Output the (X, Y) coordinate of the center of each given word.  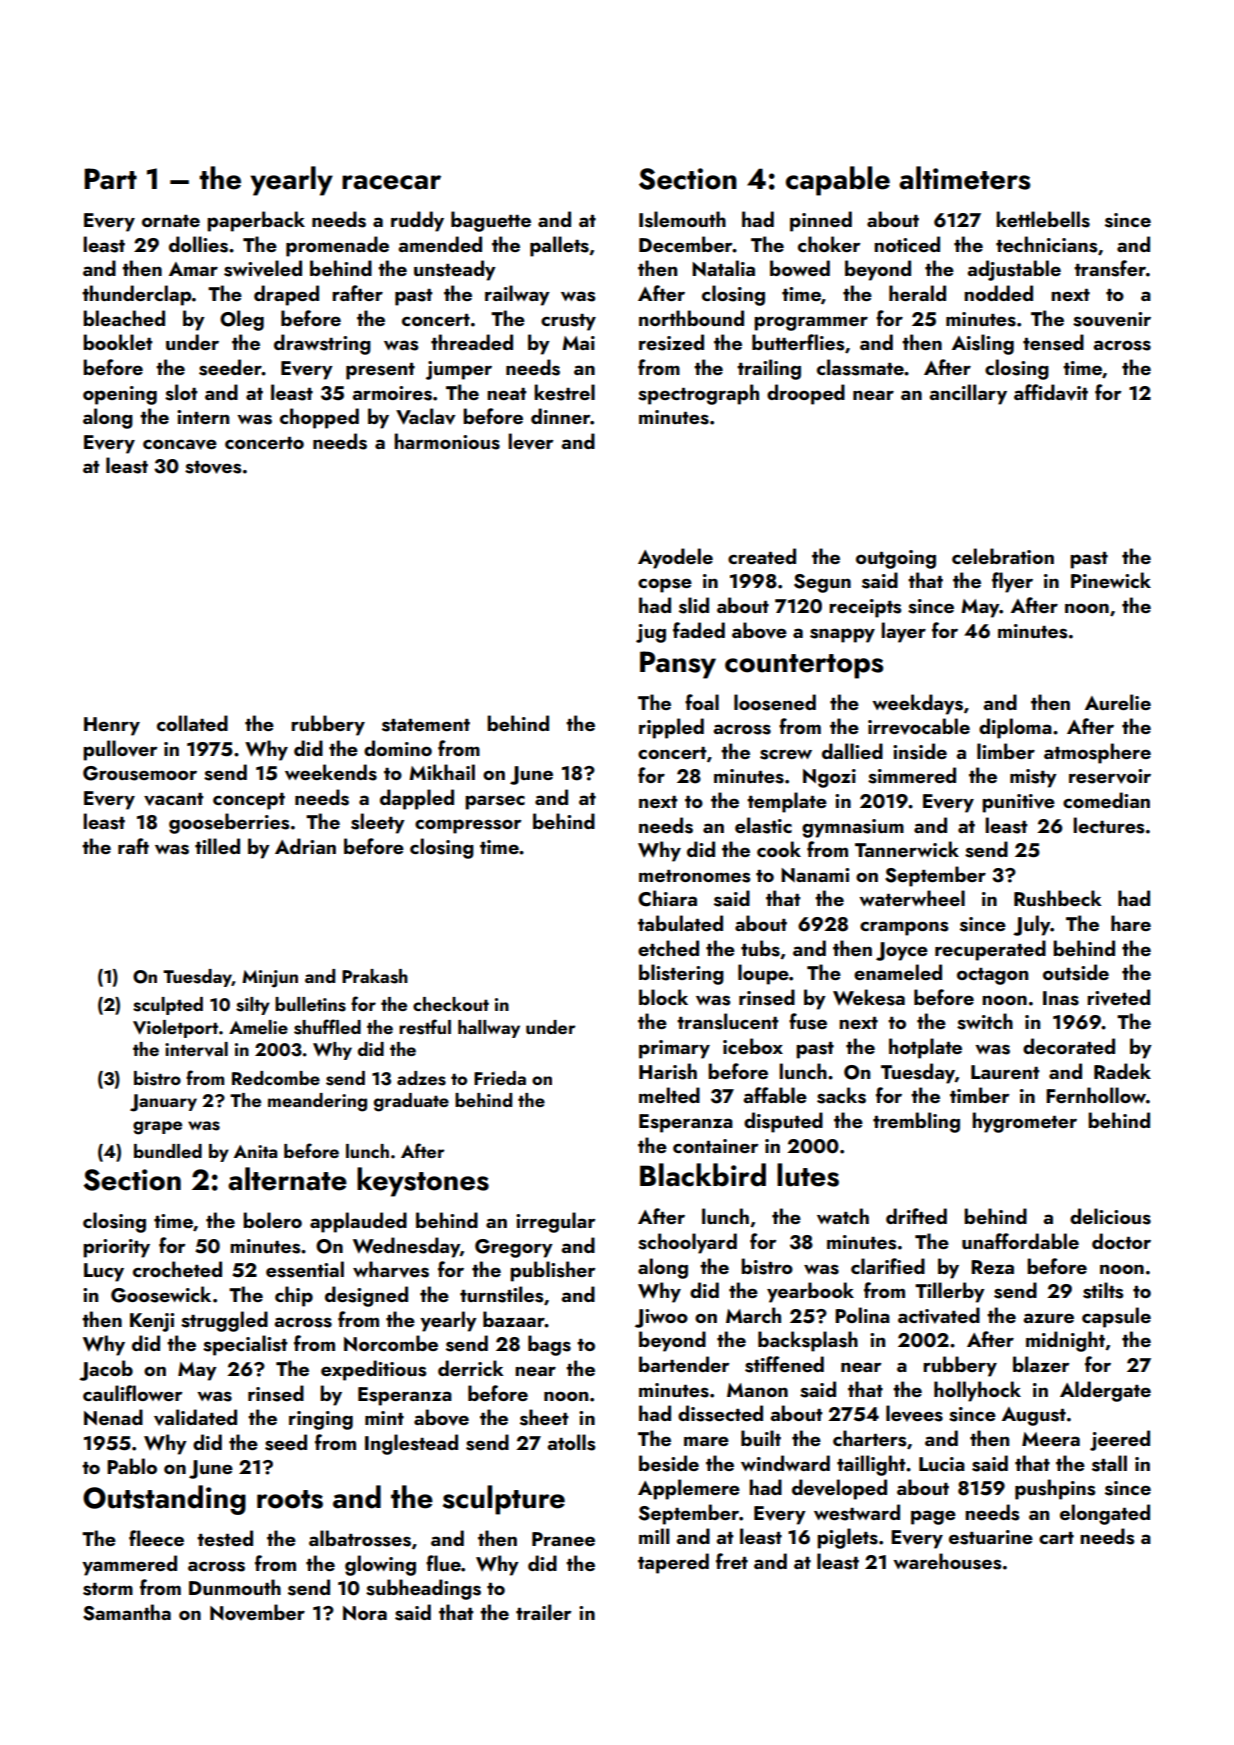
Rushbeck (1058, 898)
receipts (865, 608)
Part (110, 179)
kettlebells (1043, 219)
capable (838, 181)
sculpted (168, 1006)
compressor (468, 826)
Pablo (132, 1466)
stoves (213, 467)
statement (426, 725)
